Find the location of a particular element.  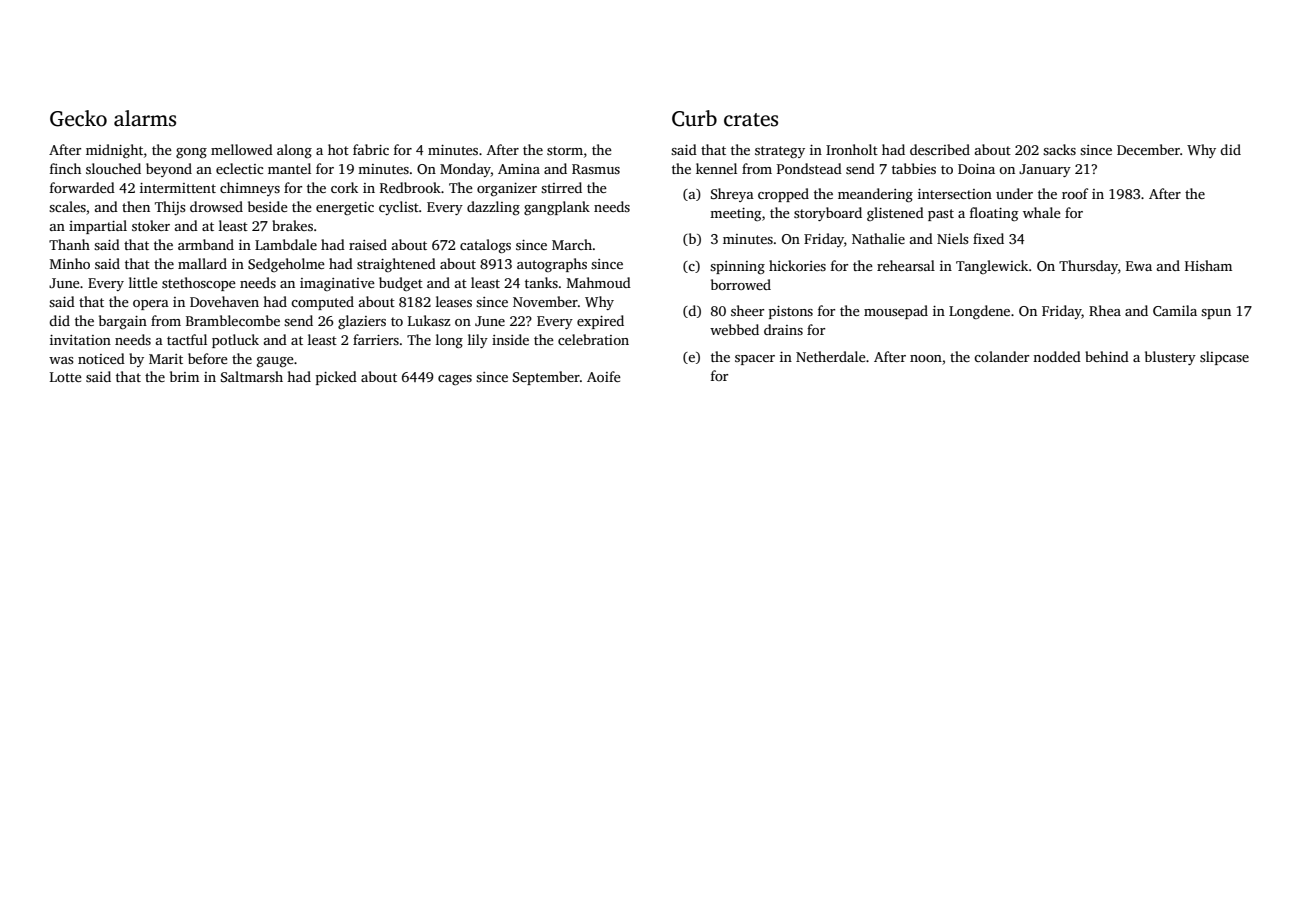

pistons is located at coordinates (791, 312).
